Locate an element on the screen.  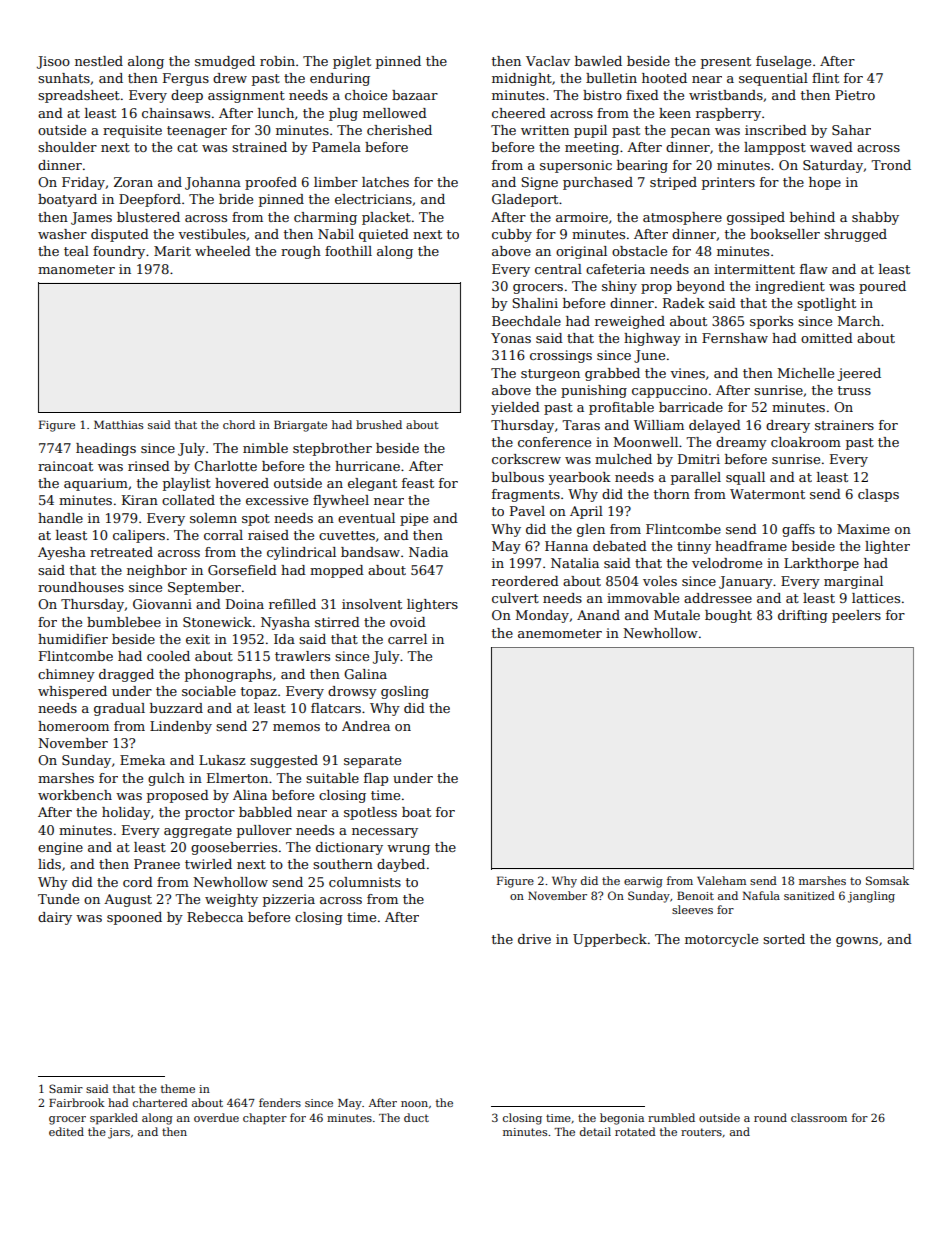
choice is located at coordinates (366, 95).
